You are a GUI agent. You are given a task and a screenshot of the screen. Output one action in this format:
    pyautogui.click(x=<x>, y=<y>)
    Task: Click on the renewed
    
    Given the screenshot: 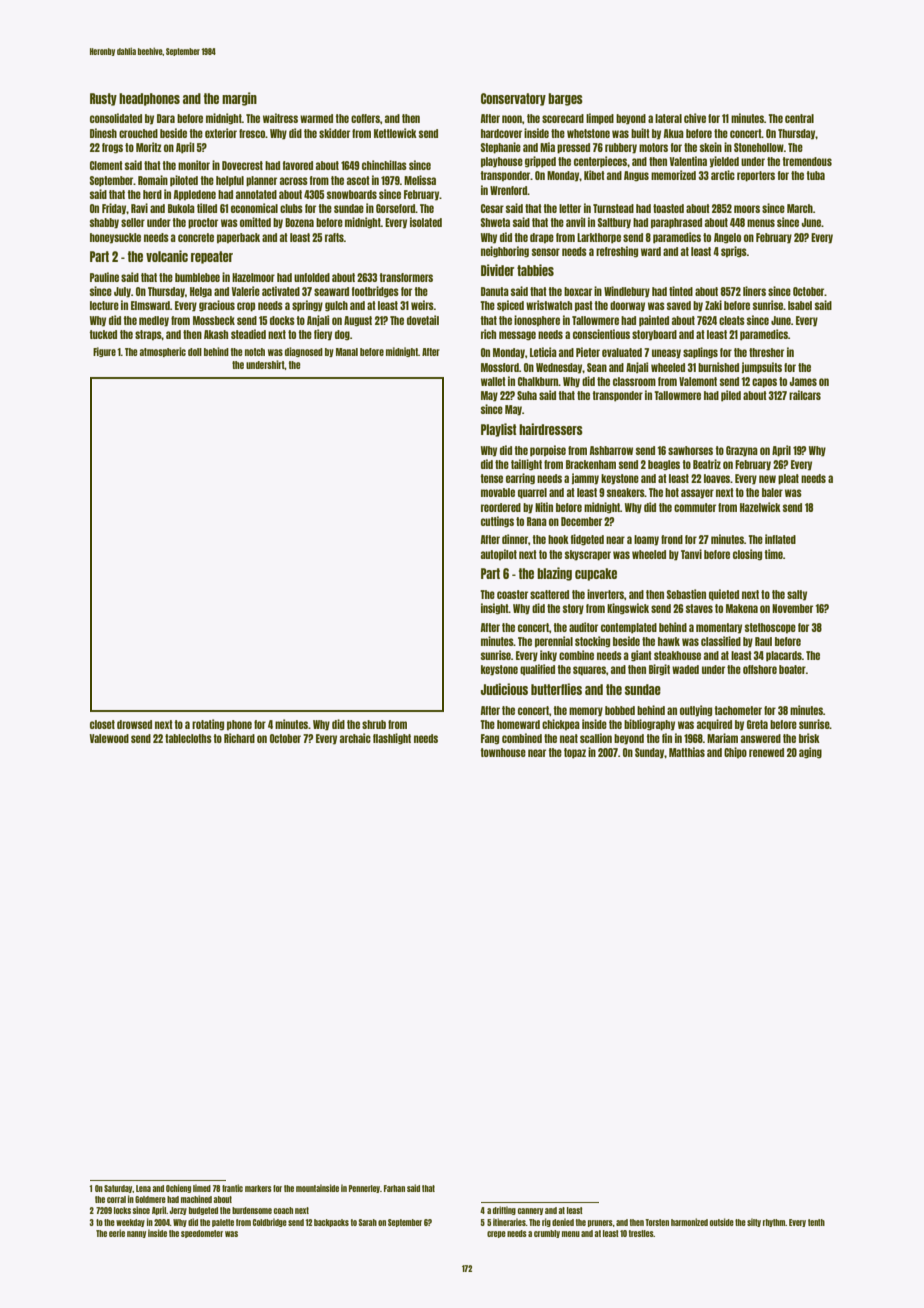 What is the action you would take?
    pyautogui.click(x=766, y=752)
